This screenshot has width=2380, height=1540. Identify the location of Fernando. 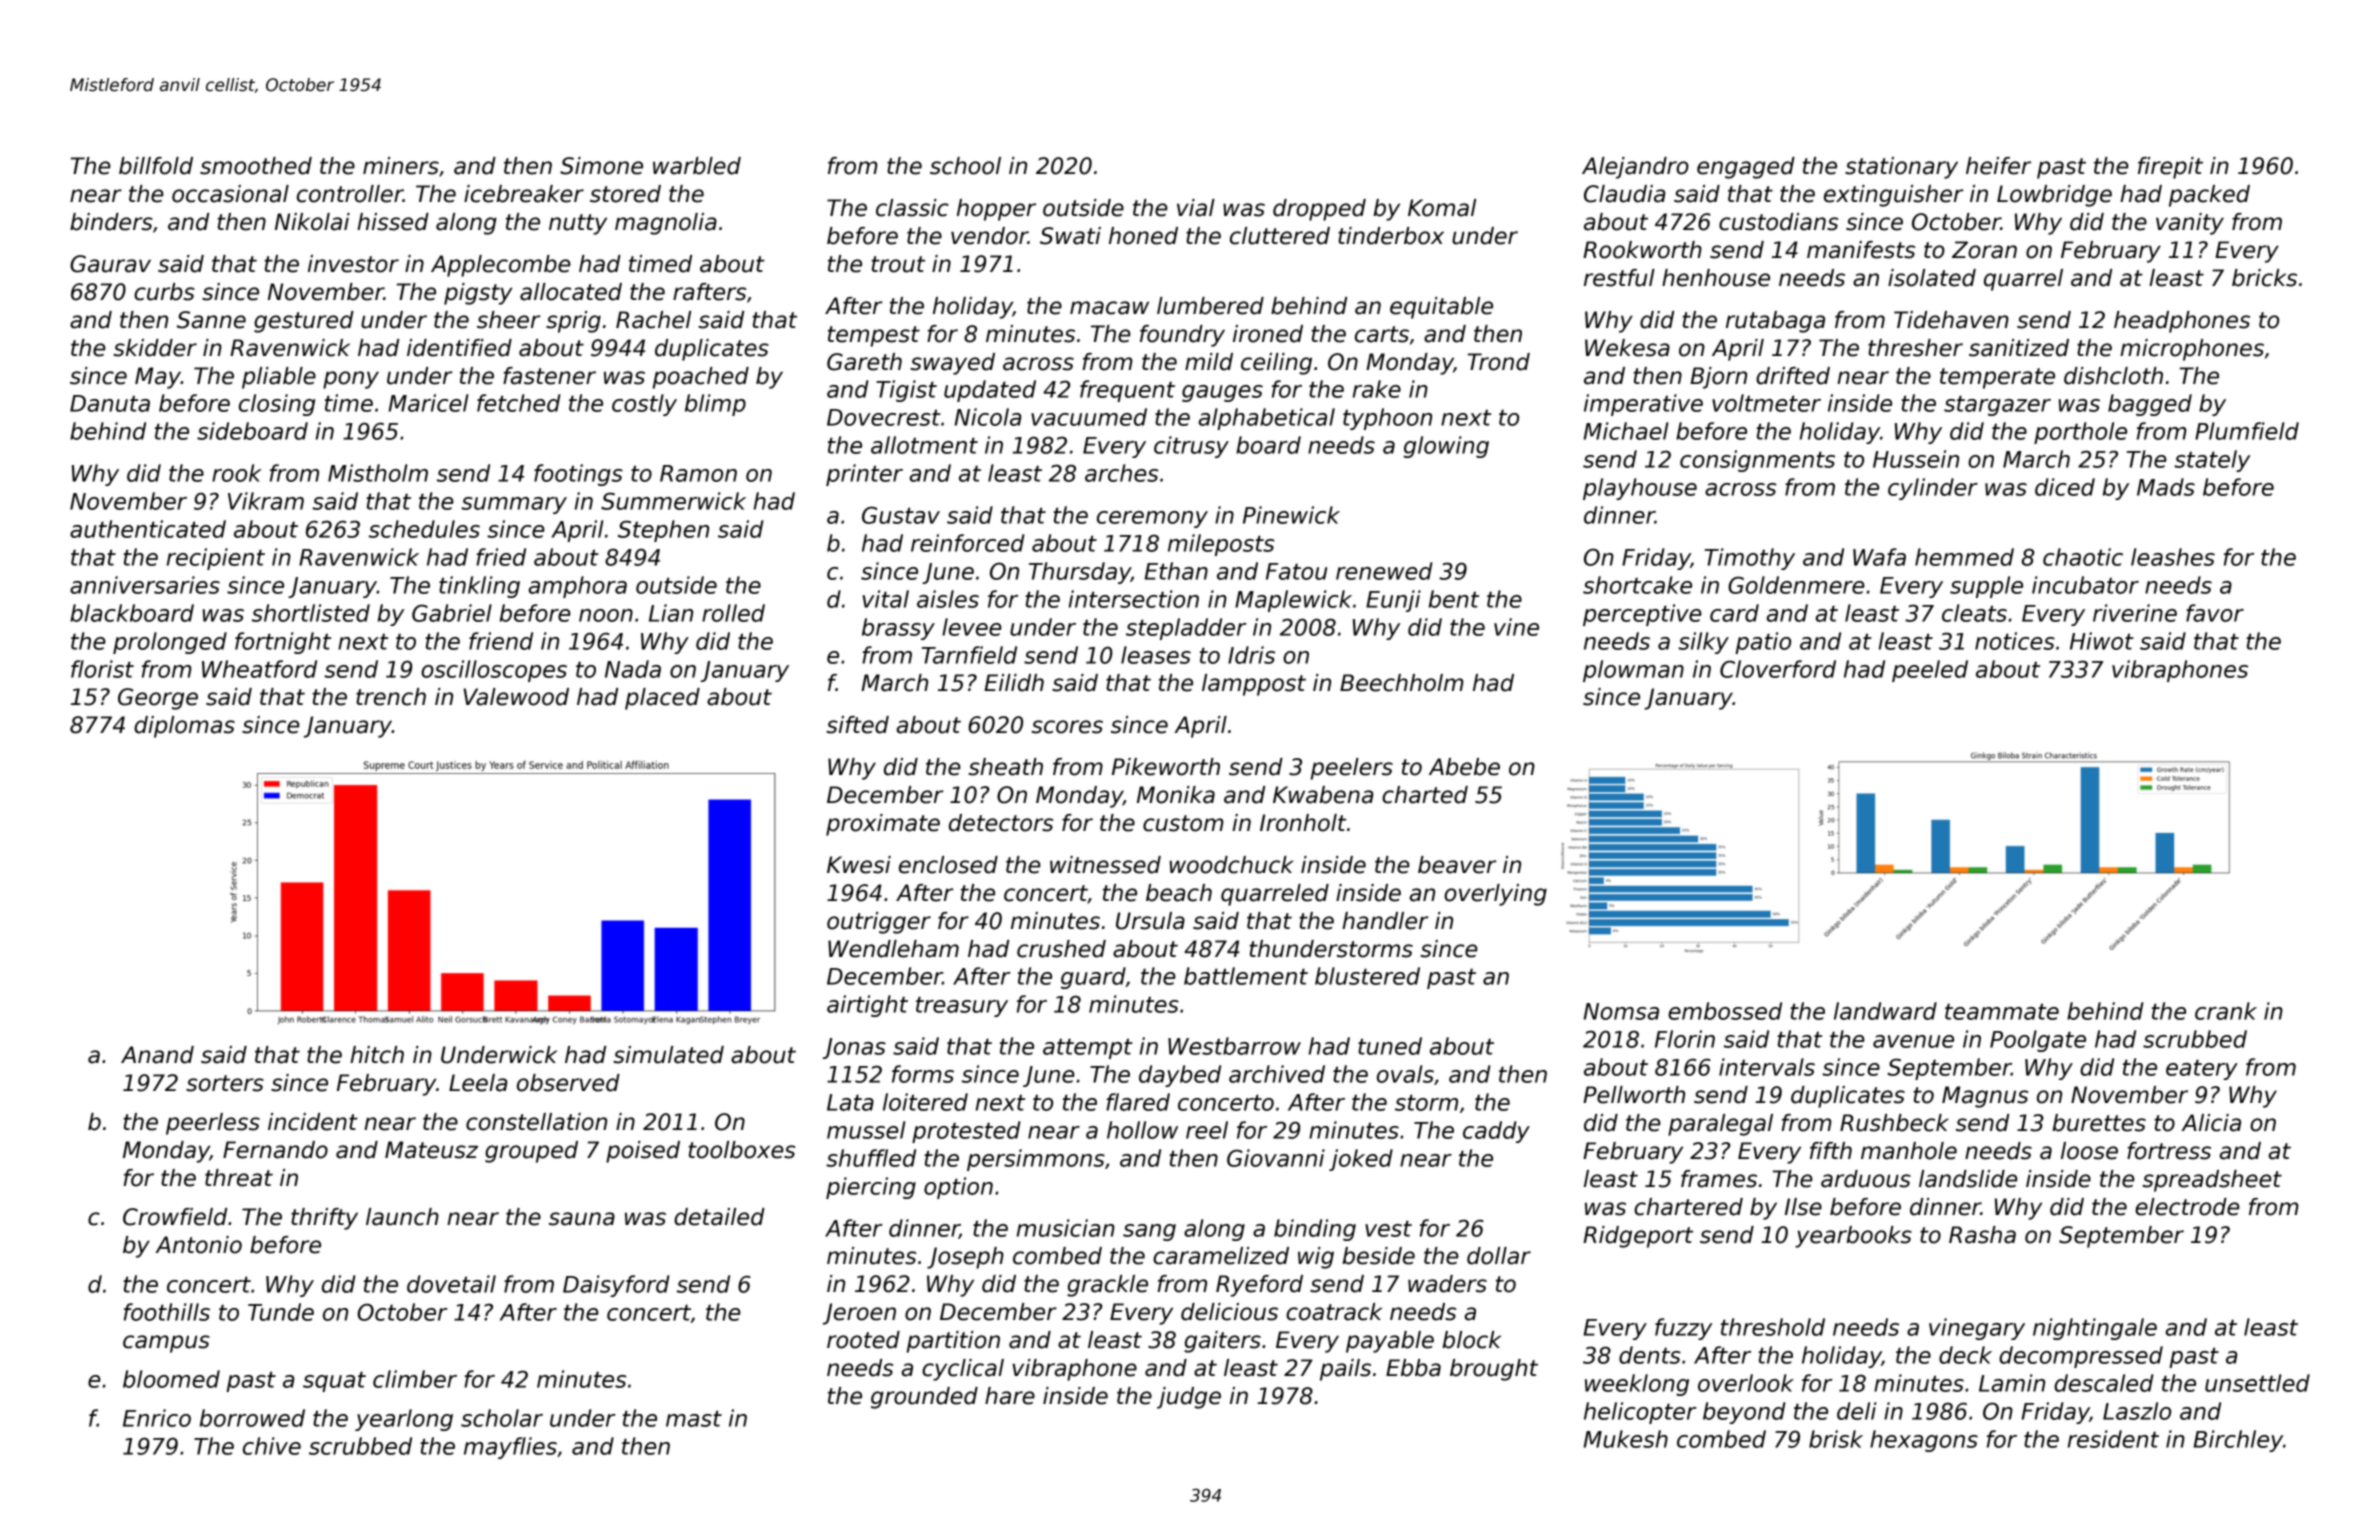
(275, 1150).
